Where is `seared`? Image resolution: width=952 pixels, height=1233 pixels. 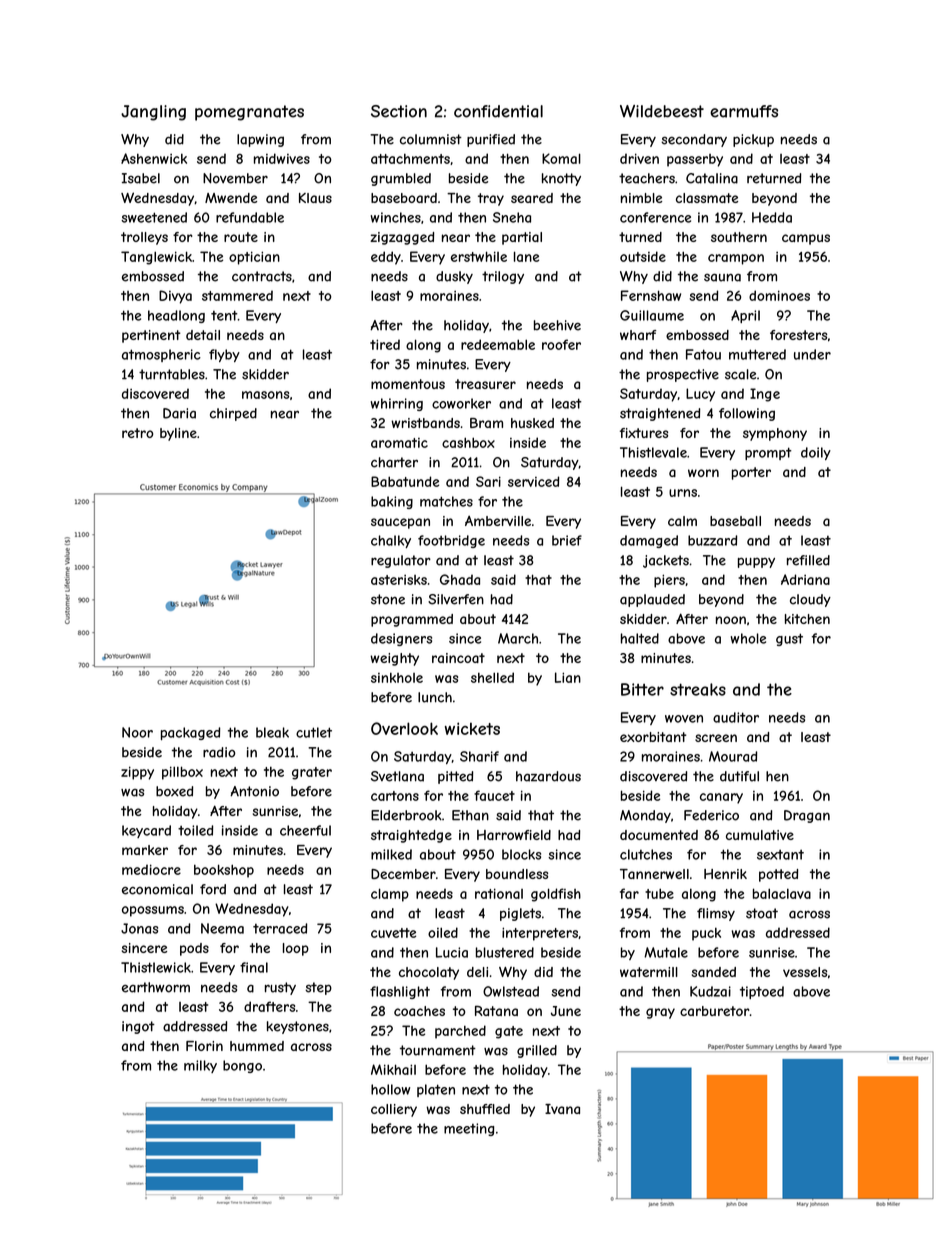 seared is located at coordinates (532, 198).
